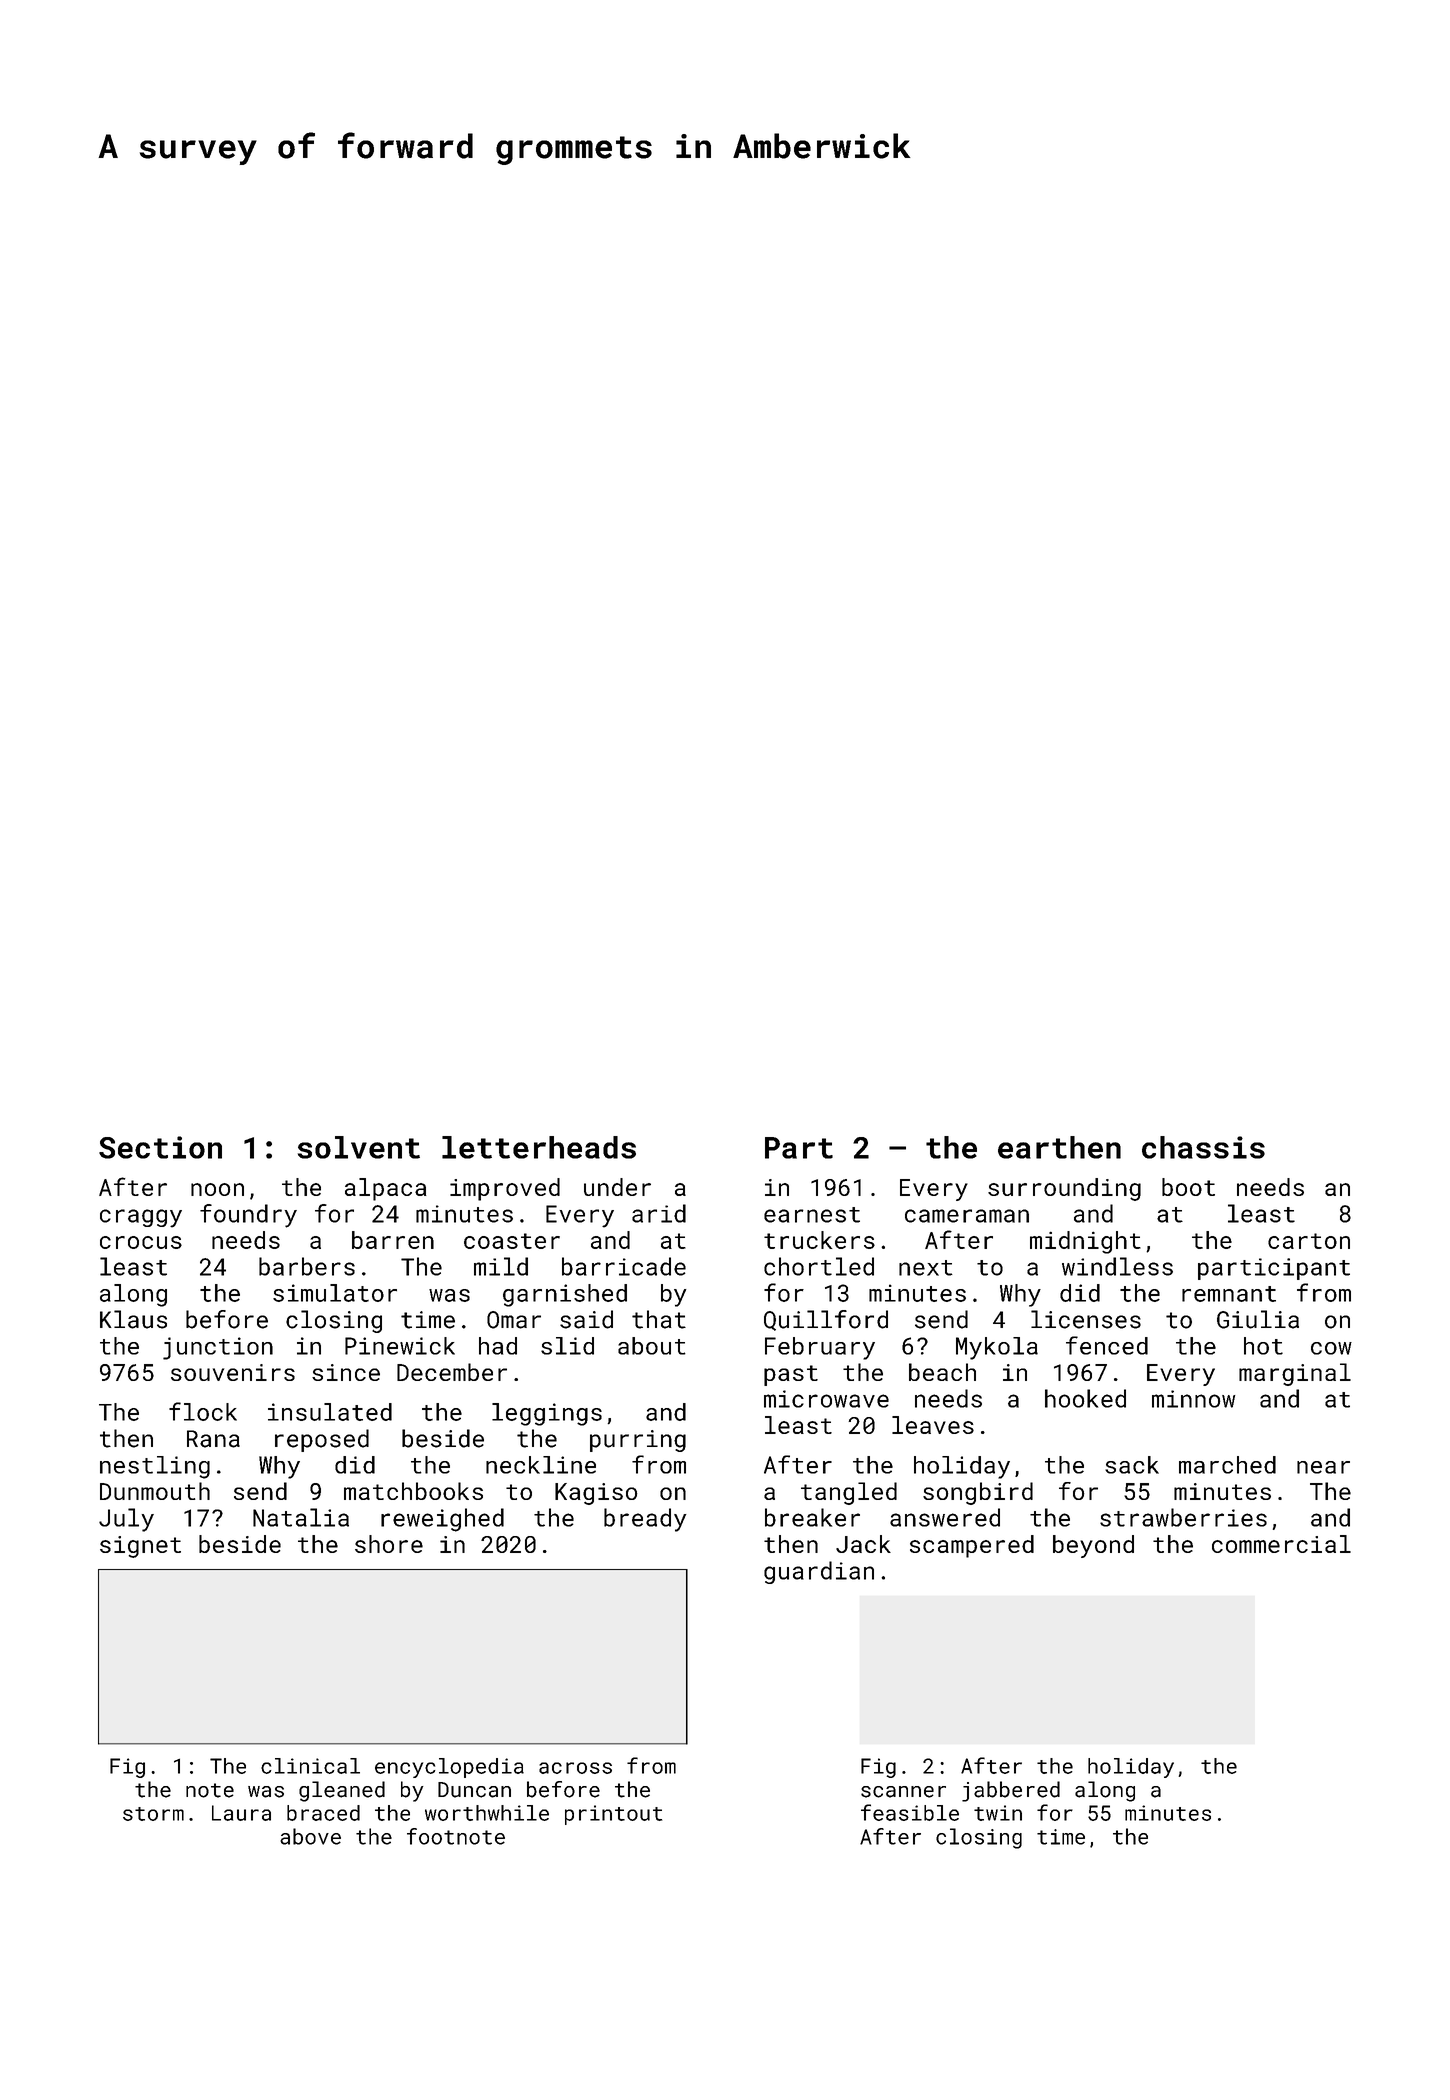 This page has height=2100, width=1450. I want to click on Section, so click(160, 1147).
